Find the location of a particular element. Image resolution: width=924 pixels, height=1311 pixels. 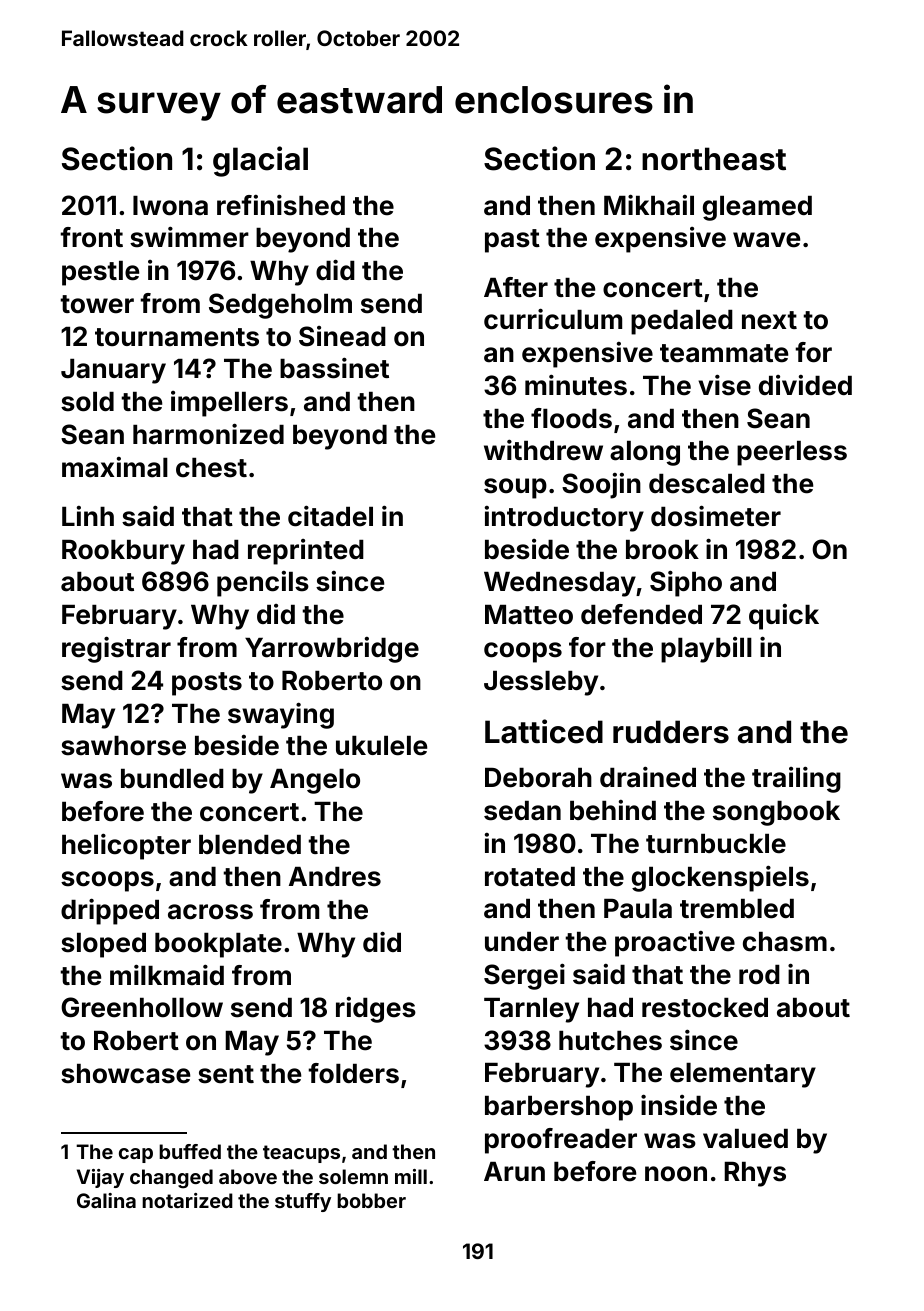

ukulele is located at coordinates (381, 746).
